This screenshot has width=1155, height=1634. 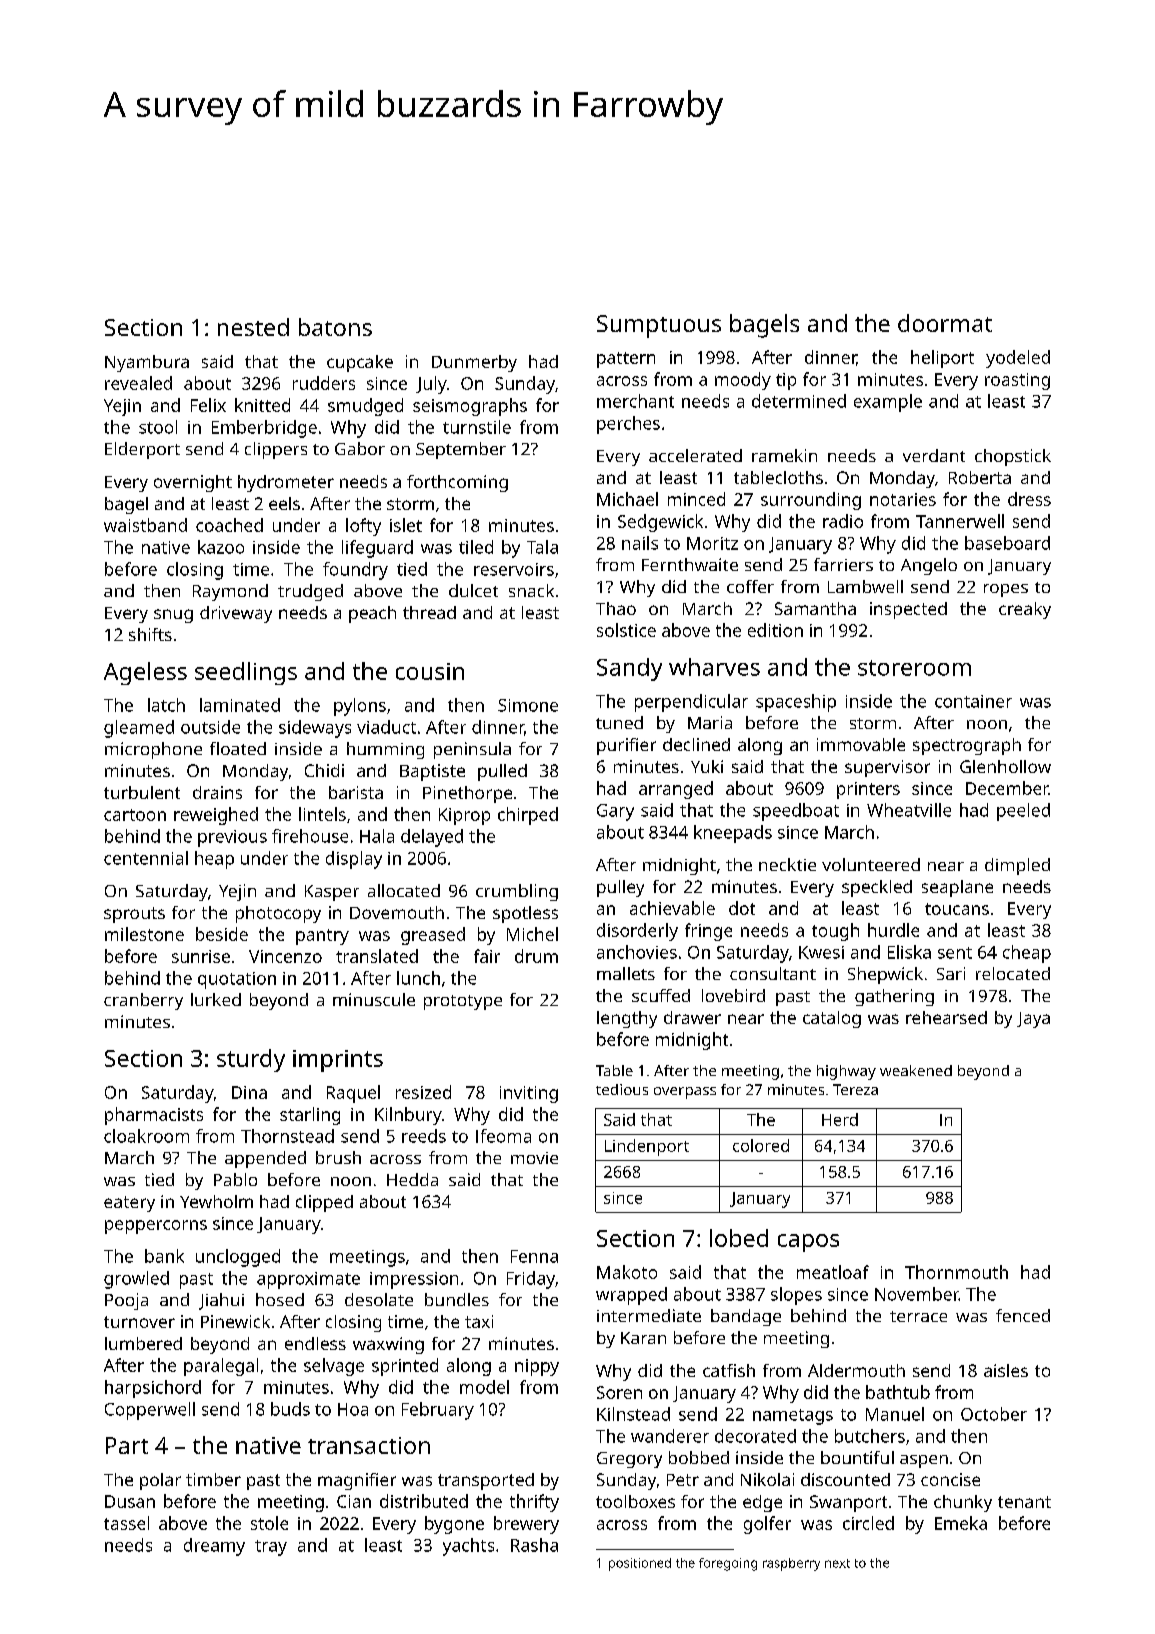 What do you see at coordinates (629, 1460) in the screenshot?
I see `Gregory` at bounding box center [629, 1460].
